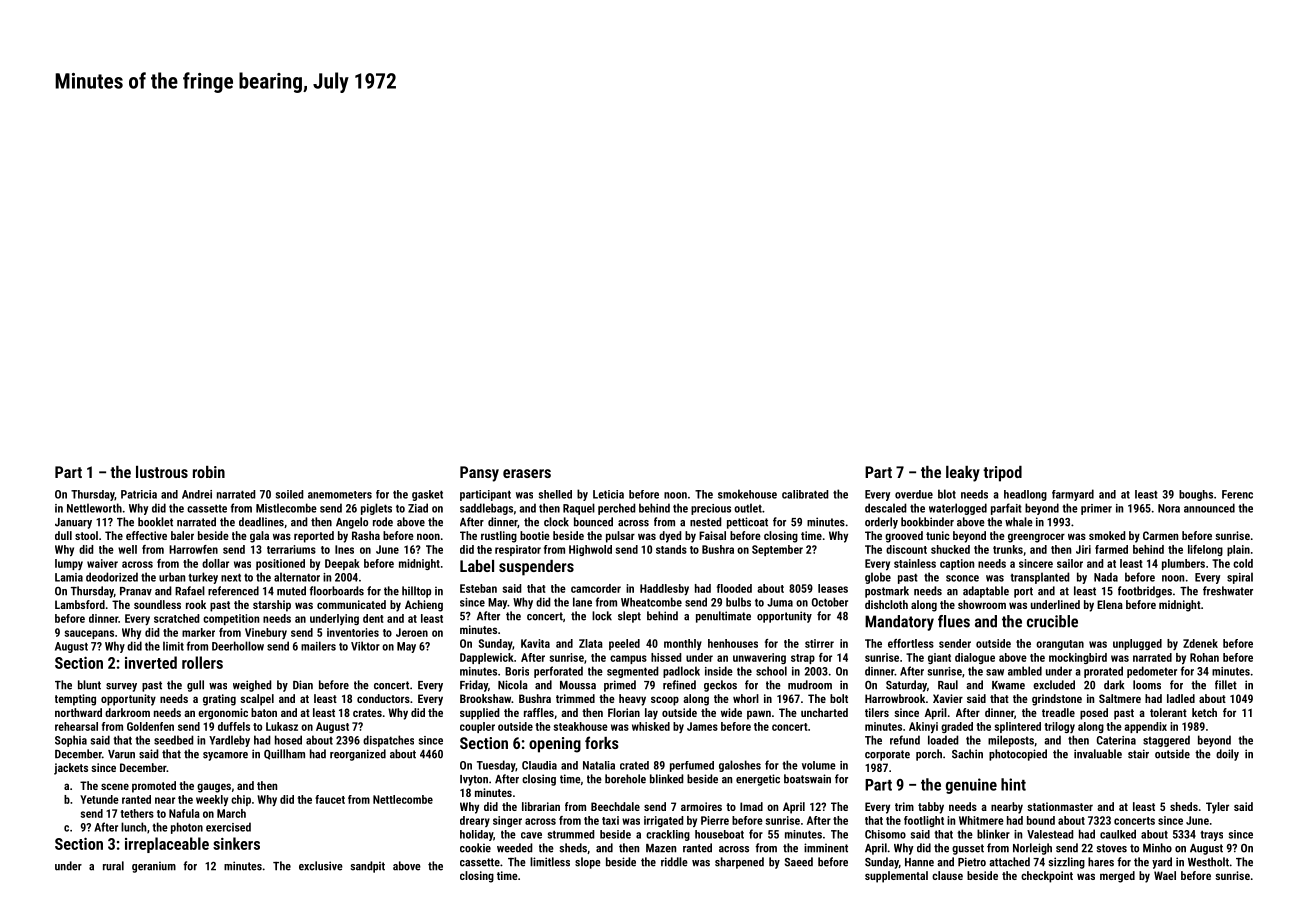  What do you see at coordinates (209, 472) in the page?
I see `robin` at bounding box center [209, 472].
